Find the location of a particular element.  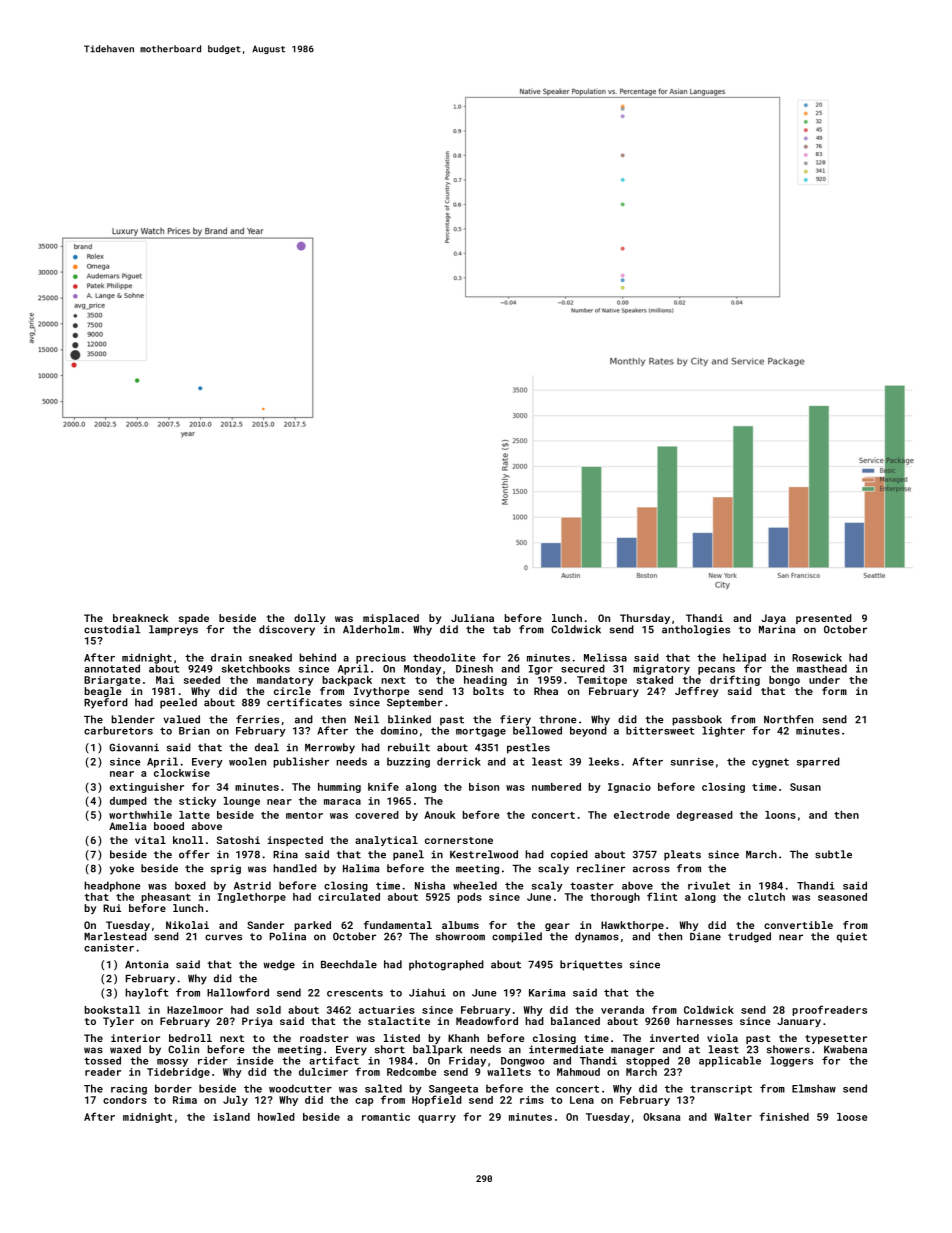

Juliana is located at coordinates (472, 618).
